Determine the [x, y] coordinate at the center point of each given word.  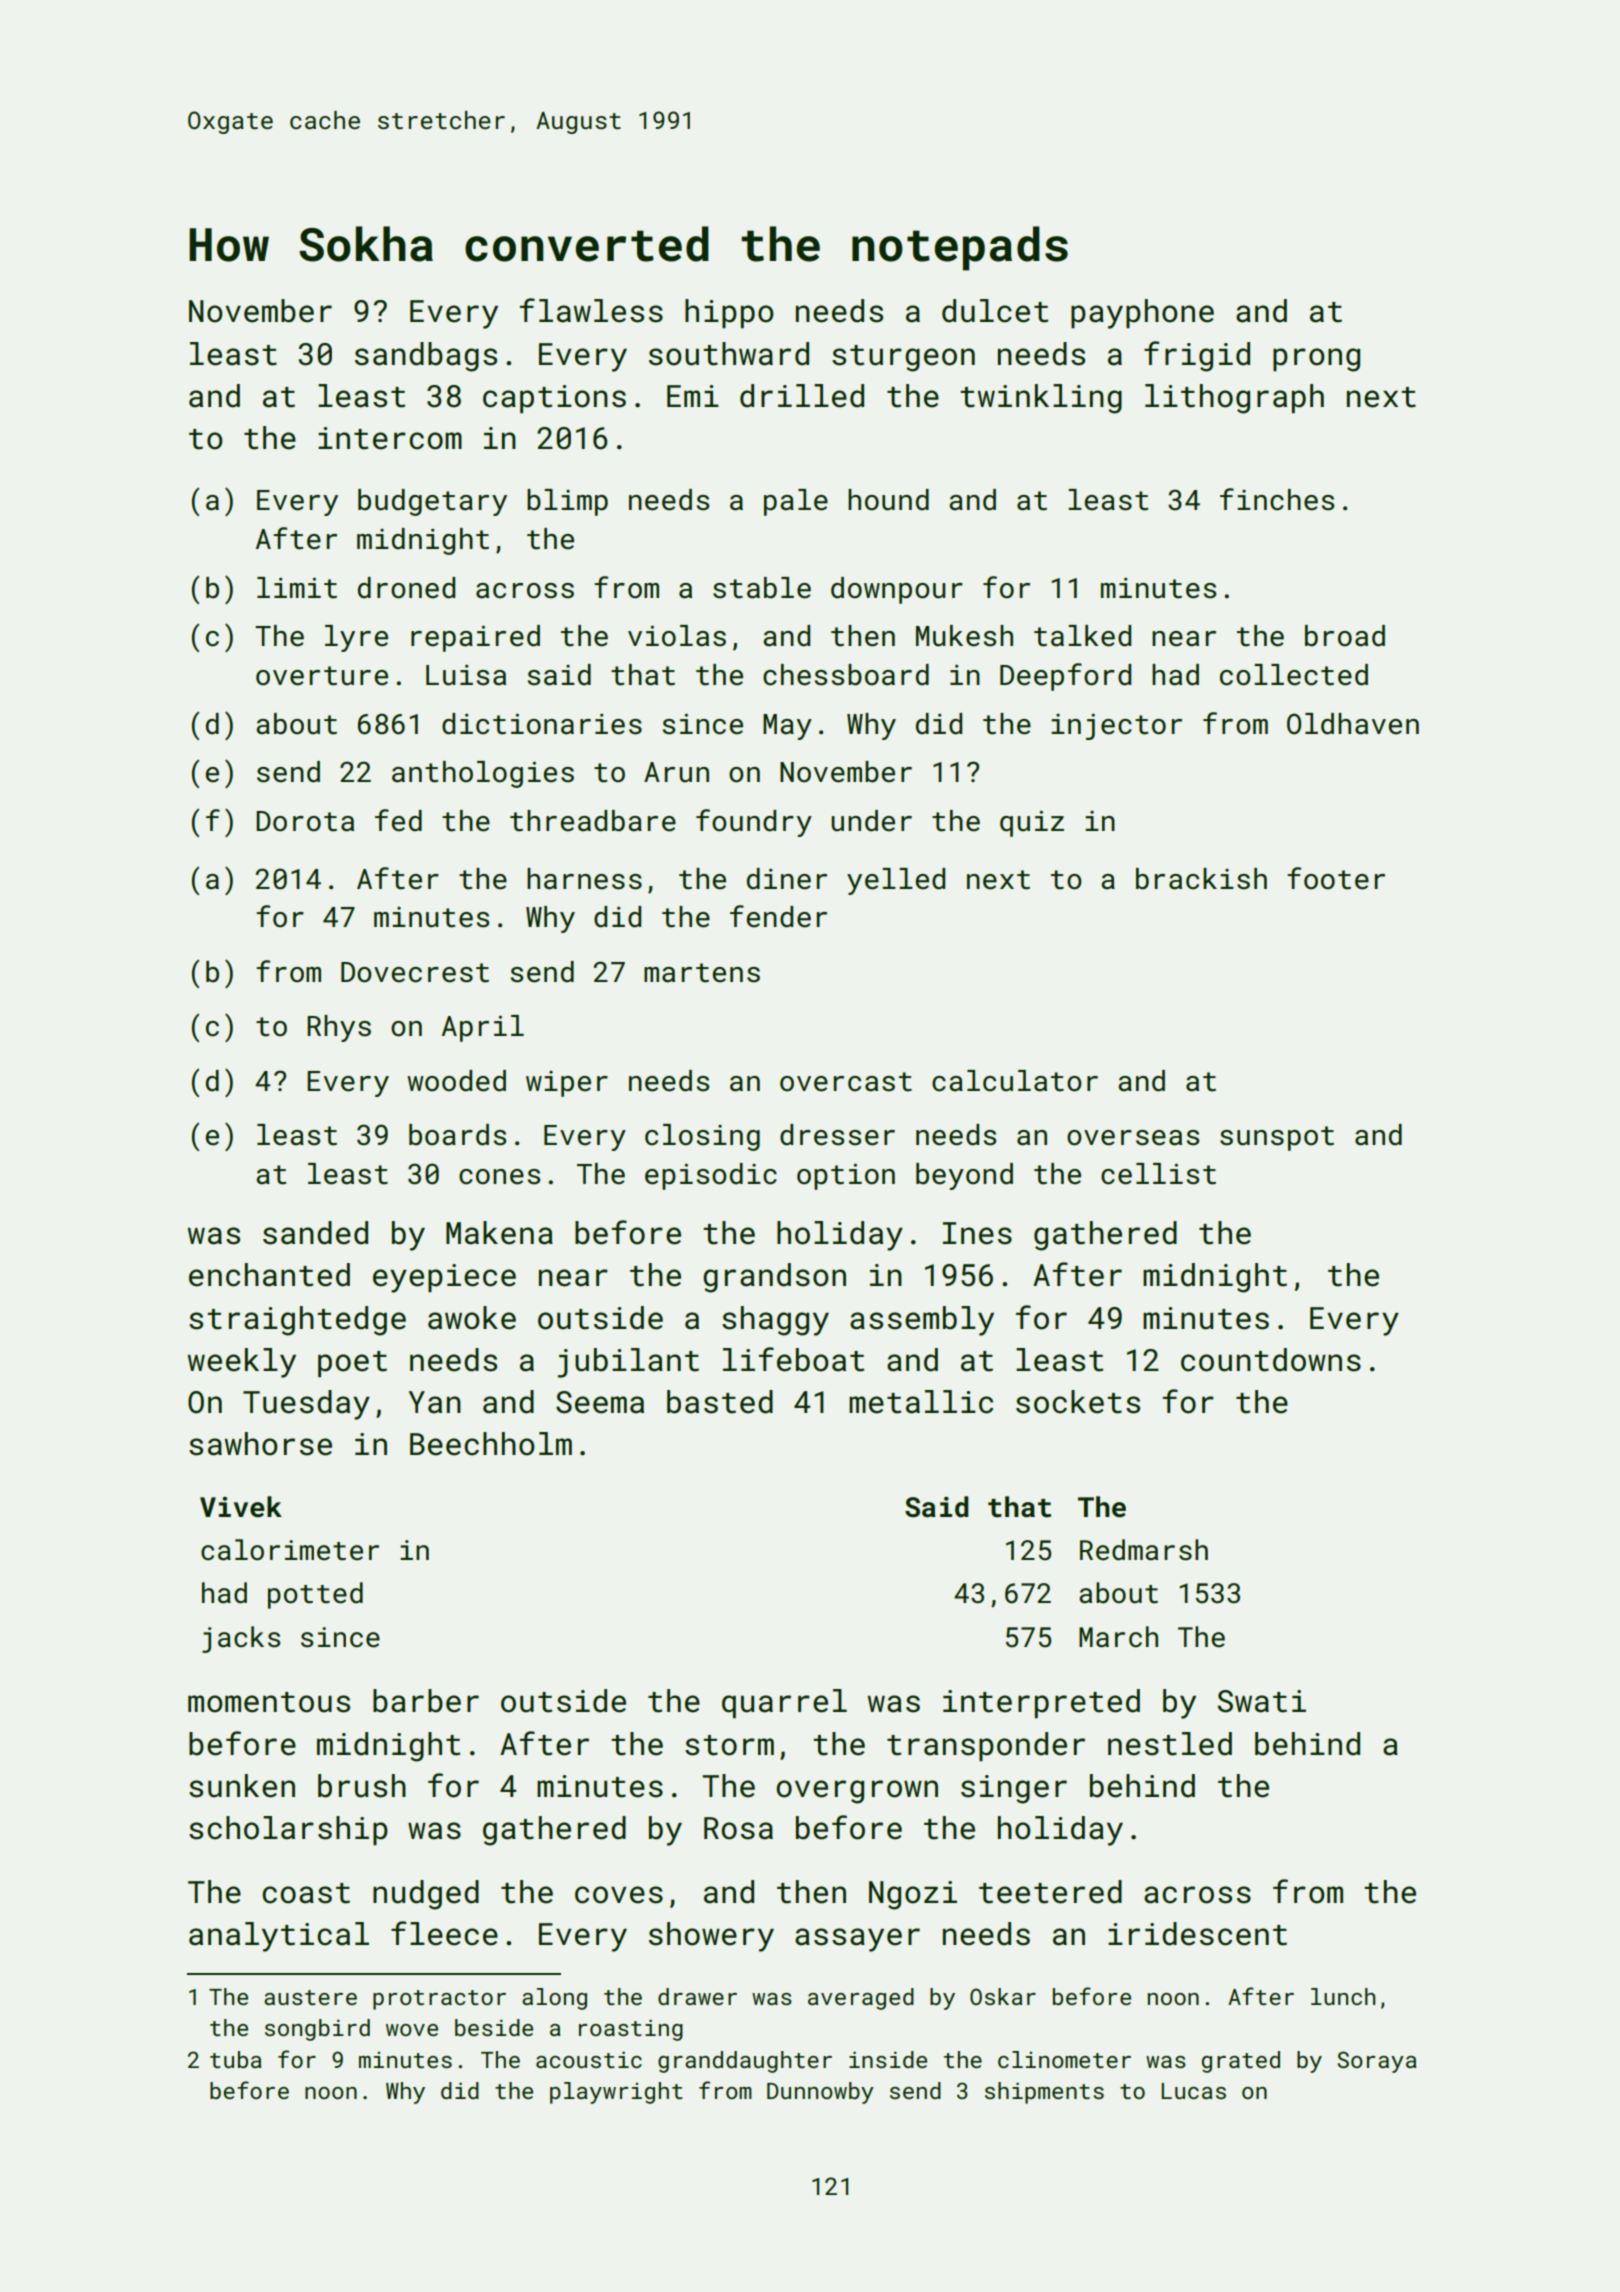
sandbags [426, 357]
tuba [235, 2059]
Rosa [738, 1828]
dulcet [995, 311]
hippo [729, 314]
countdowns [1271, 1360]
